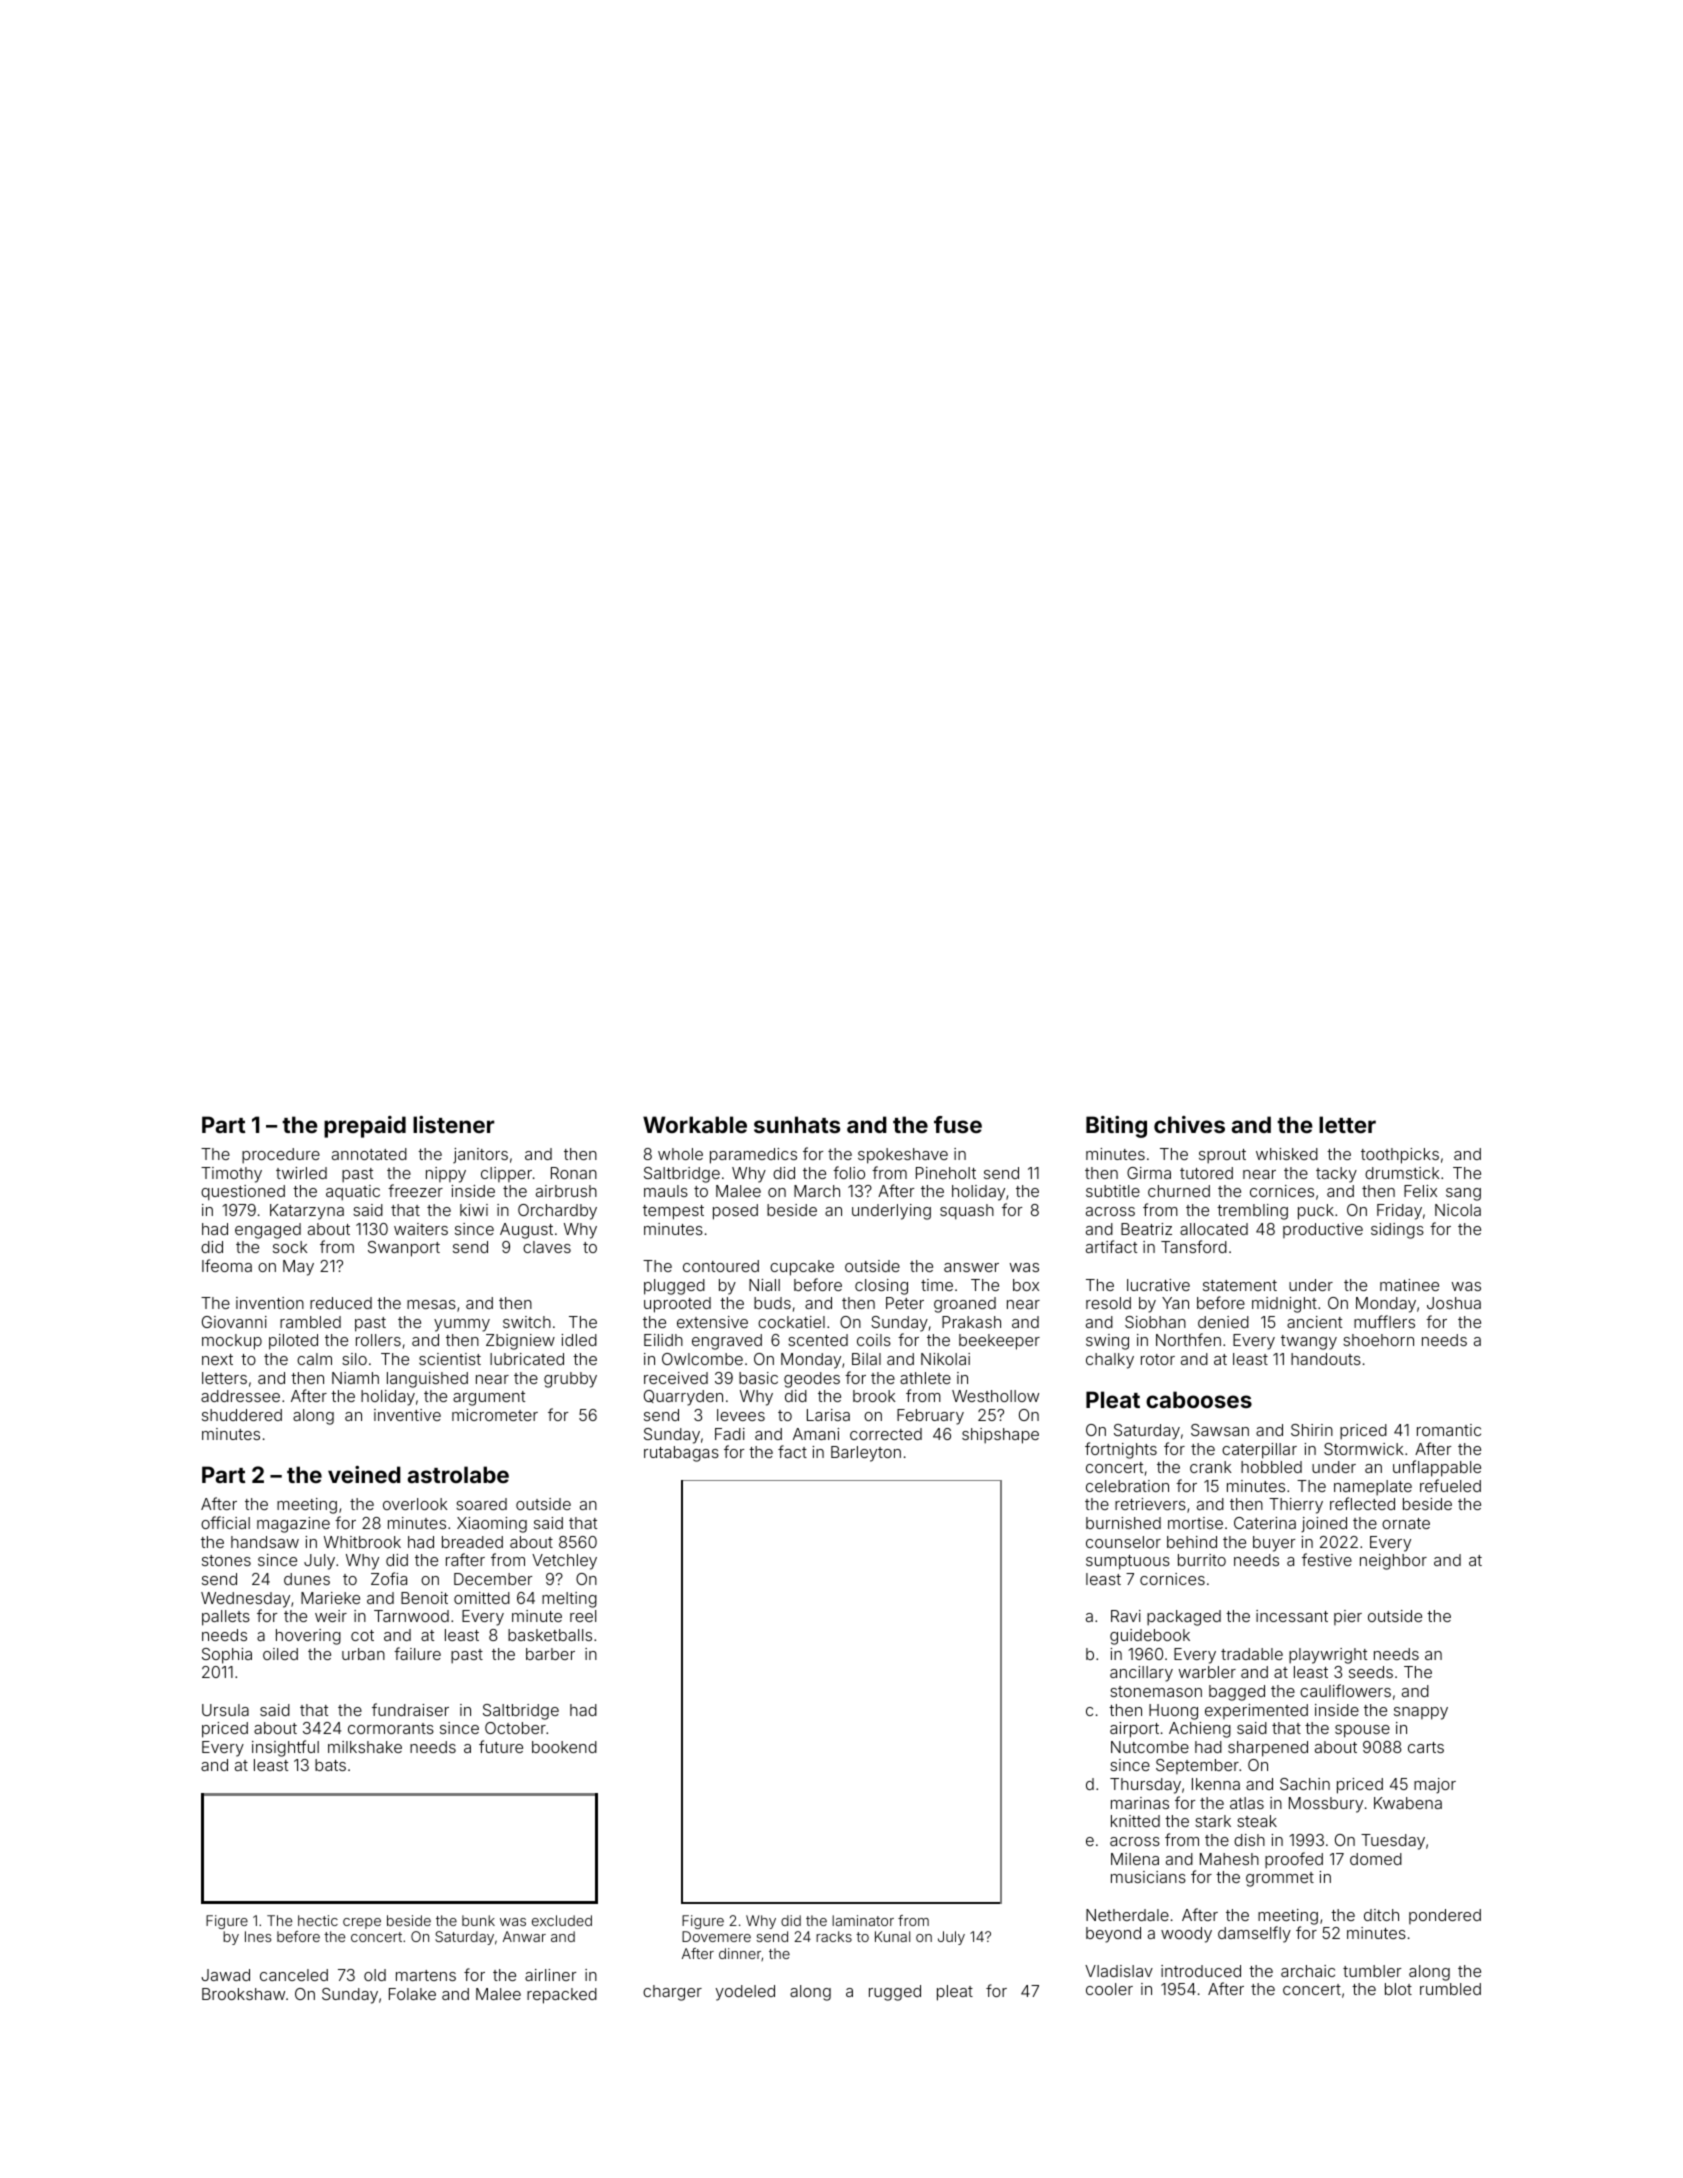 This document has width=1683, height=2178. I want to click on Ursula, so click(225, 1710).
